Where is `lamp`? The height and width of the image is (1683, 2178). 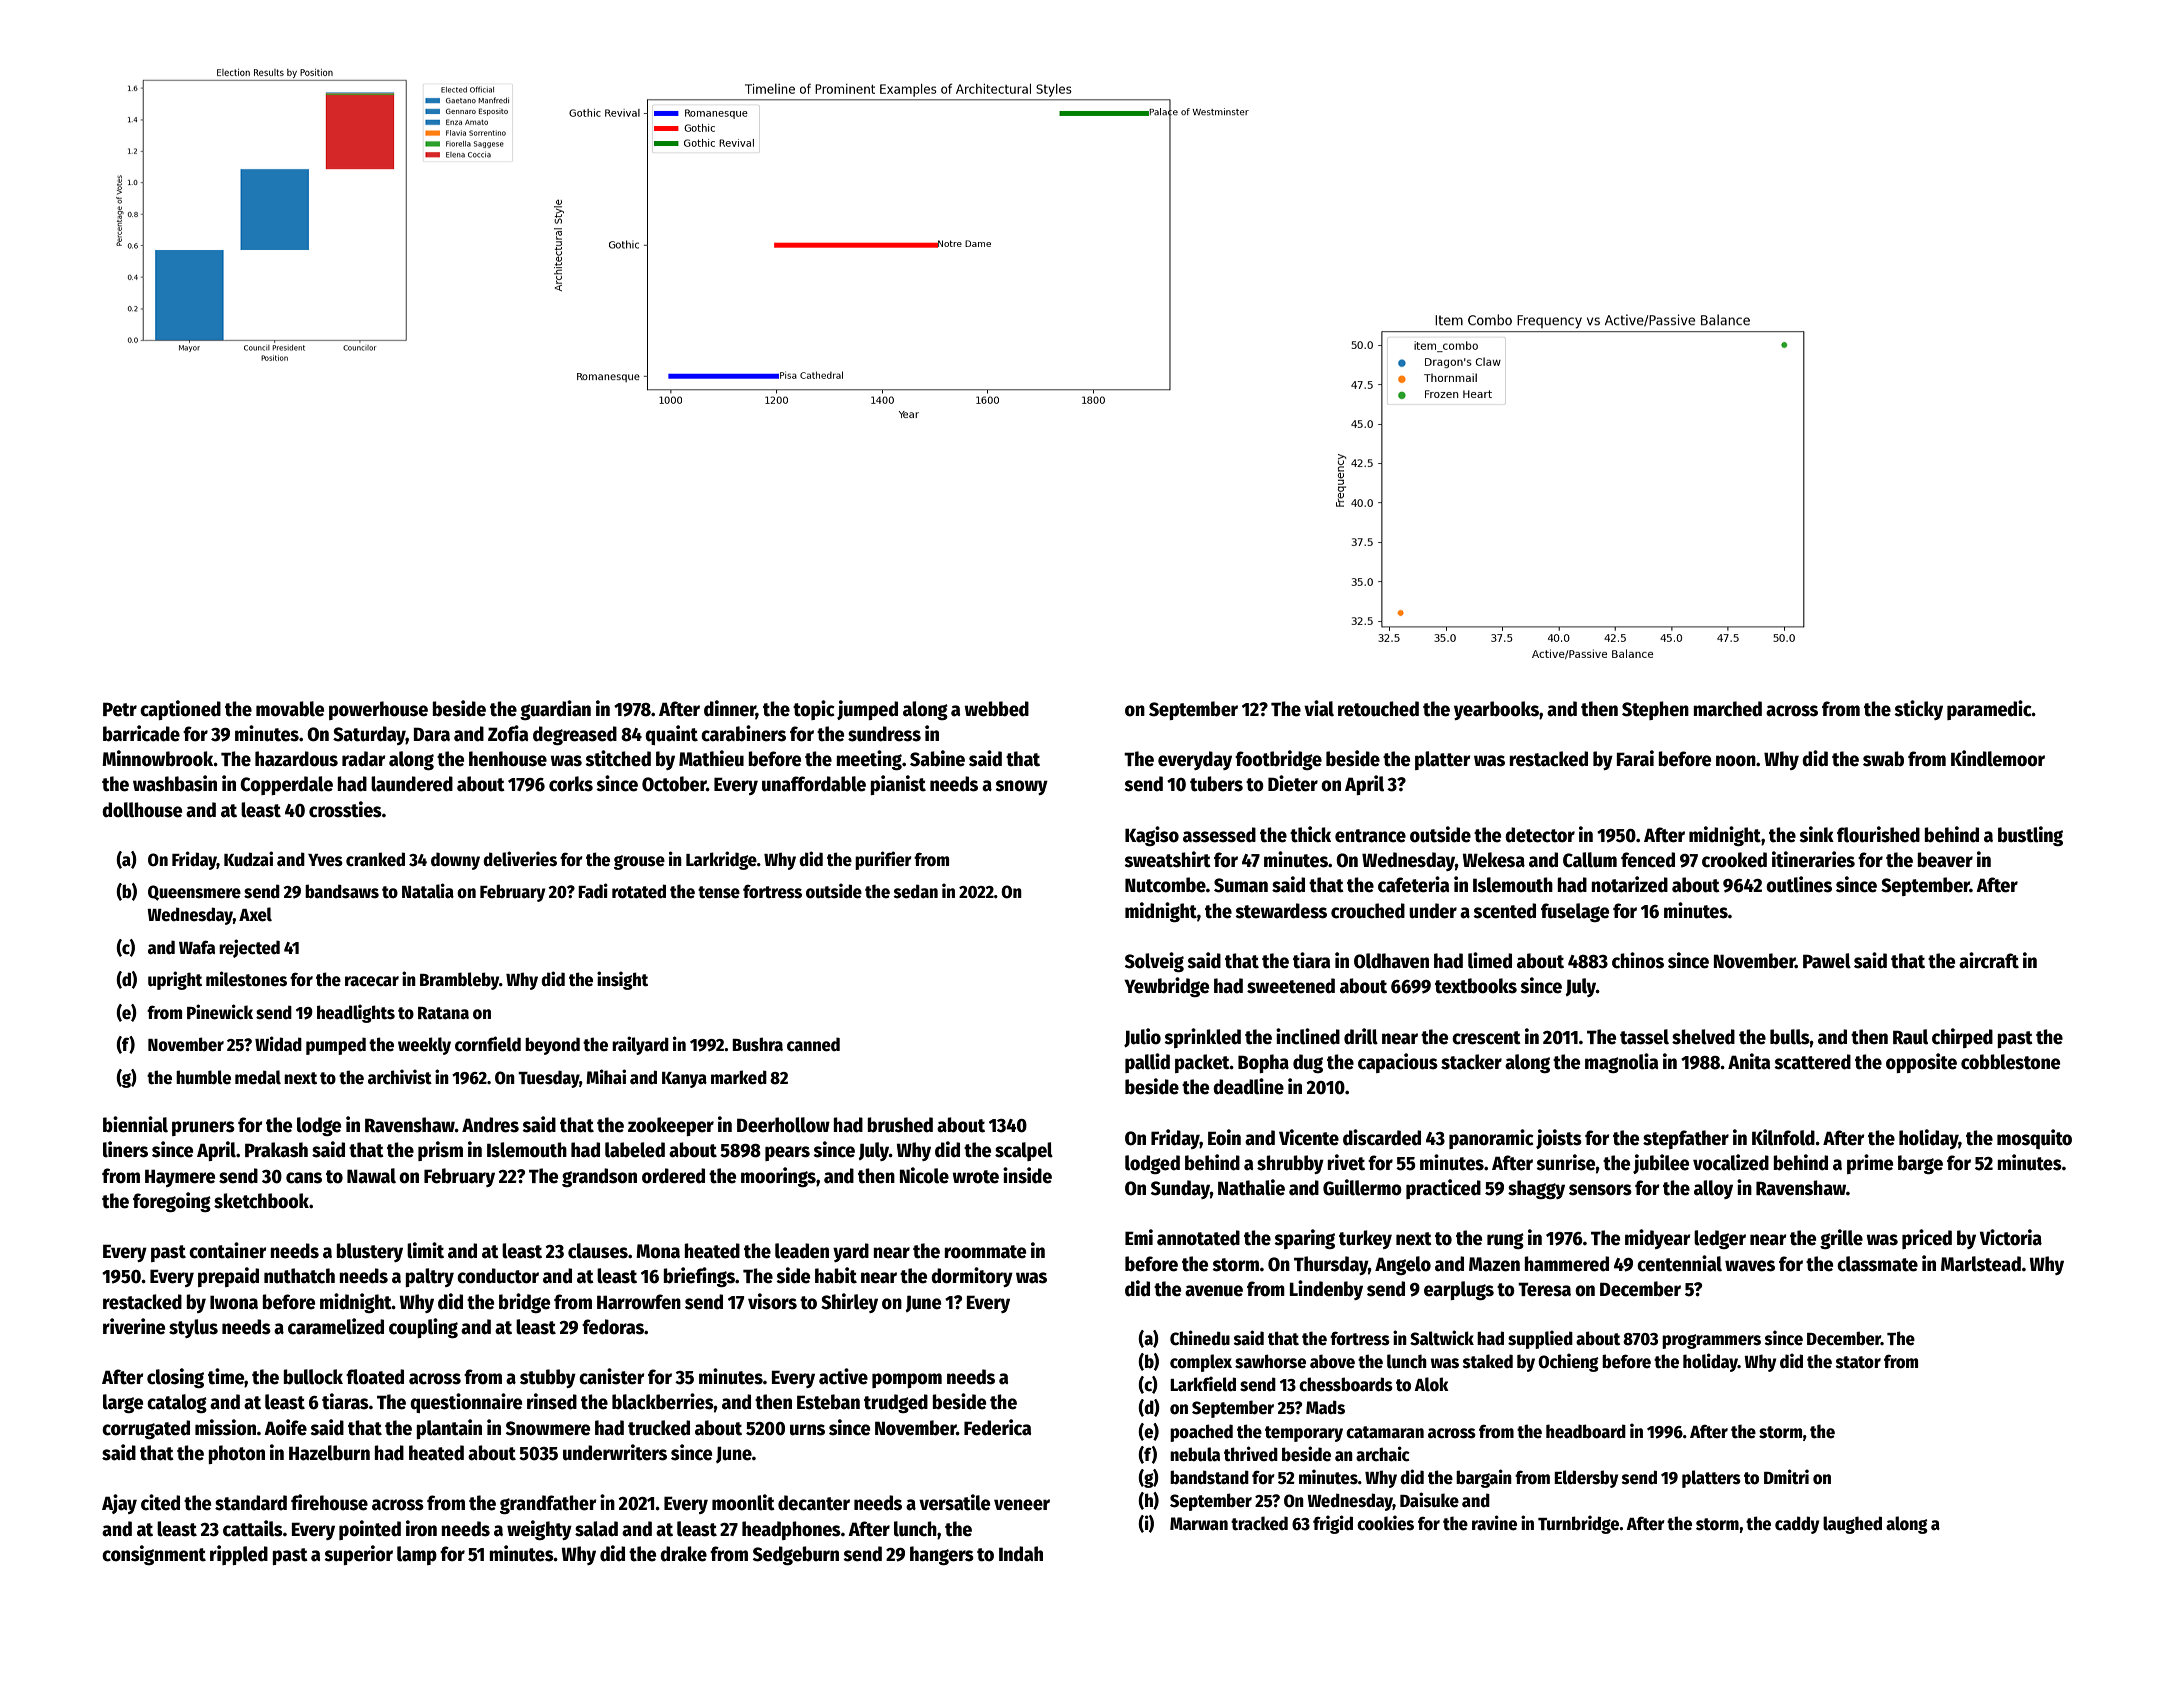 lamp is located at coordinates (417, 1555).
